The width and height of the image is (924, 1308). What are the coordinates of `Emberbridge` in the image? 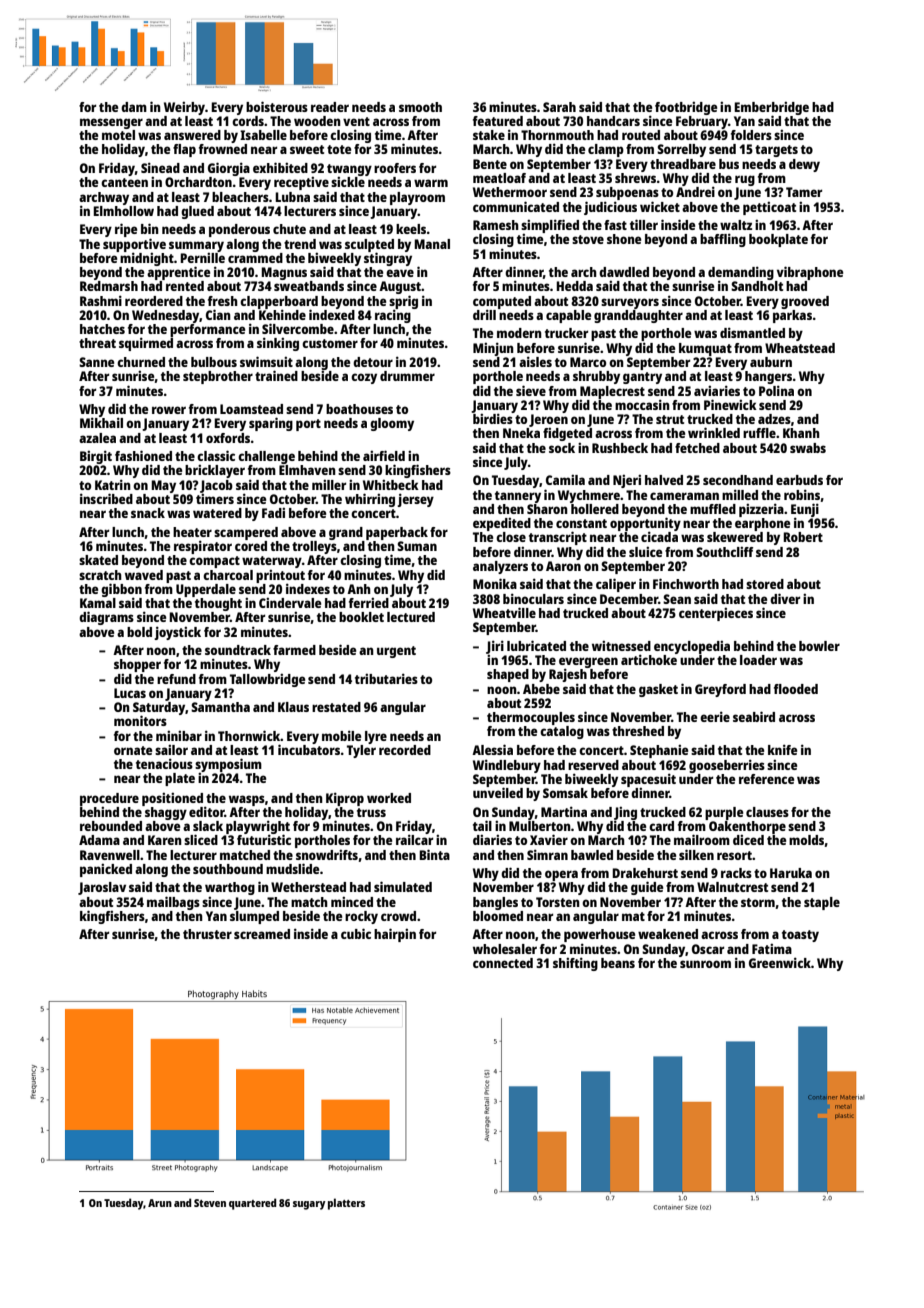 It's located at (771, 108).
